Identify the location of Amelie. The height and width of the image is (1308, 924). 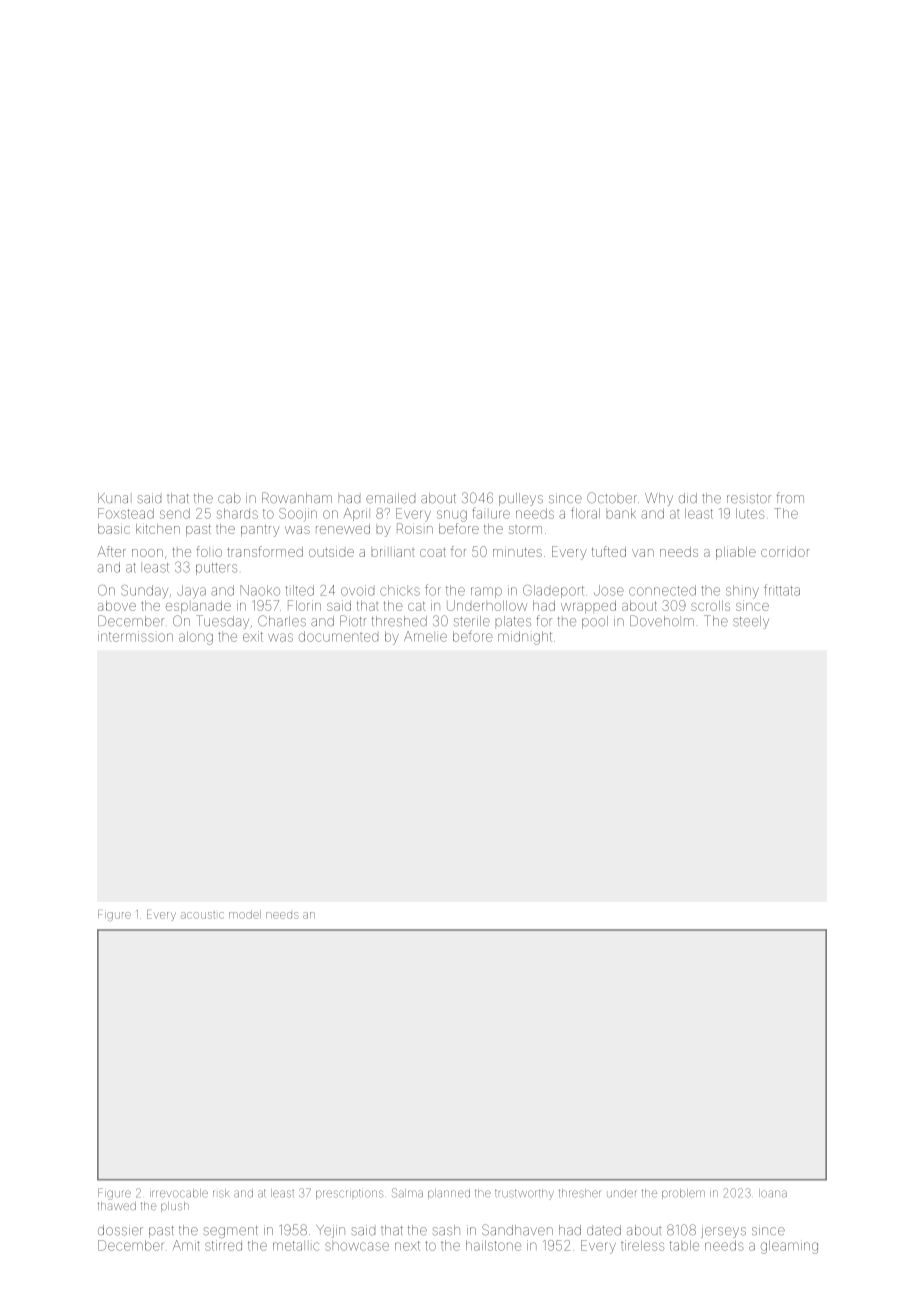
(425, 636).
